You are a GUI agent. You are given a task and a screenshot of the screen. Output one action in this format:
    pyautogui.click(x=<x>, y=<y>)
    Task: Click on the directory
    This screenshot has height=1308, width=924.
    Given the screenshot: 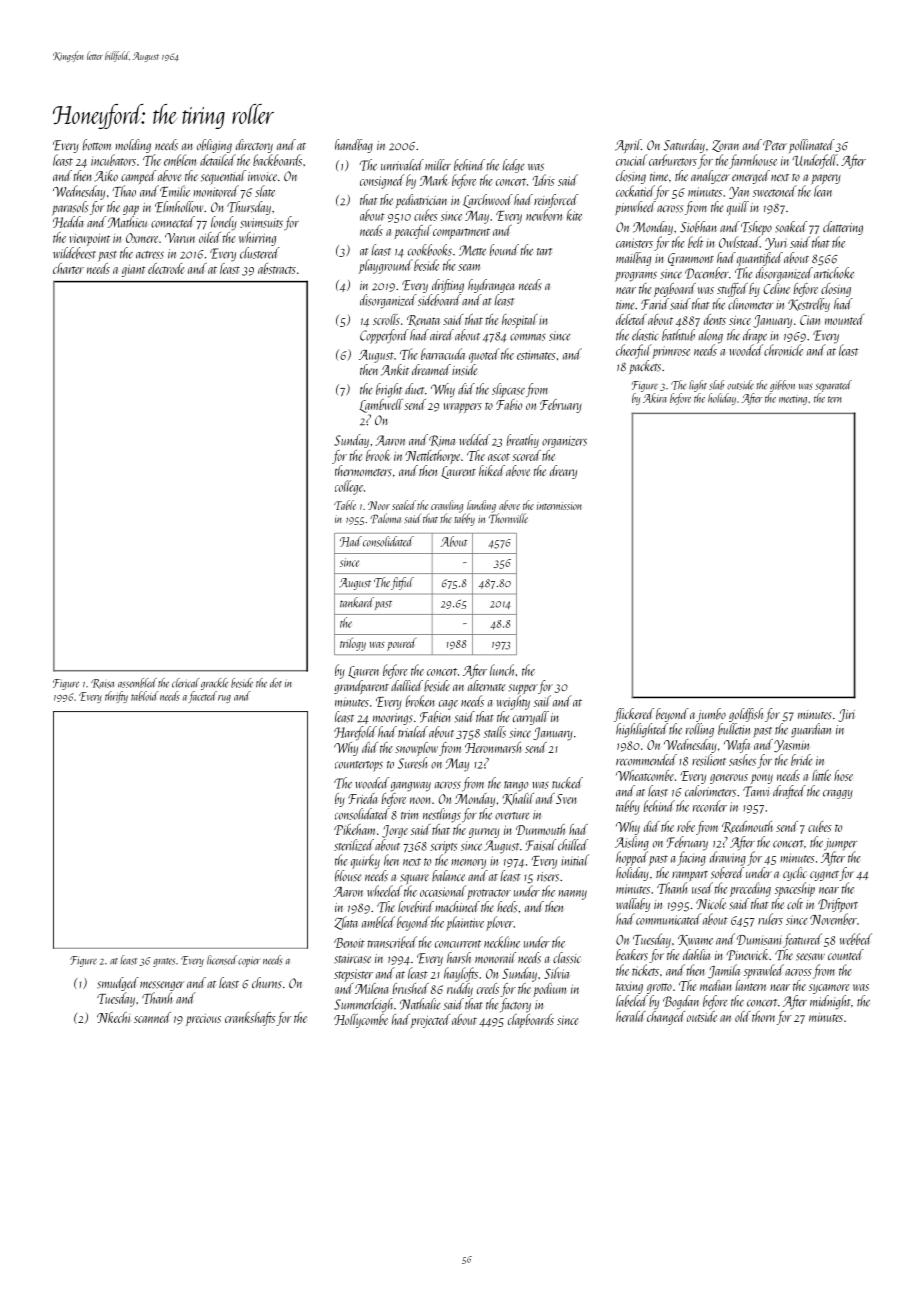 What is the action you would take?
    pyautogui.click(x=254, y=146)
